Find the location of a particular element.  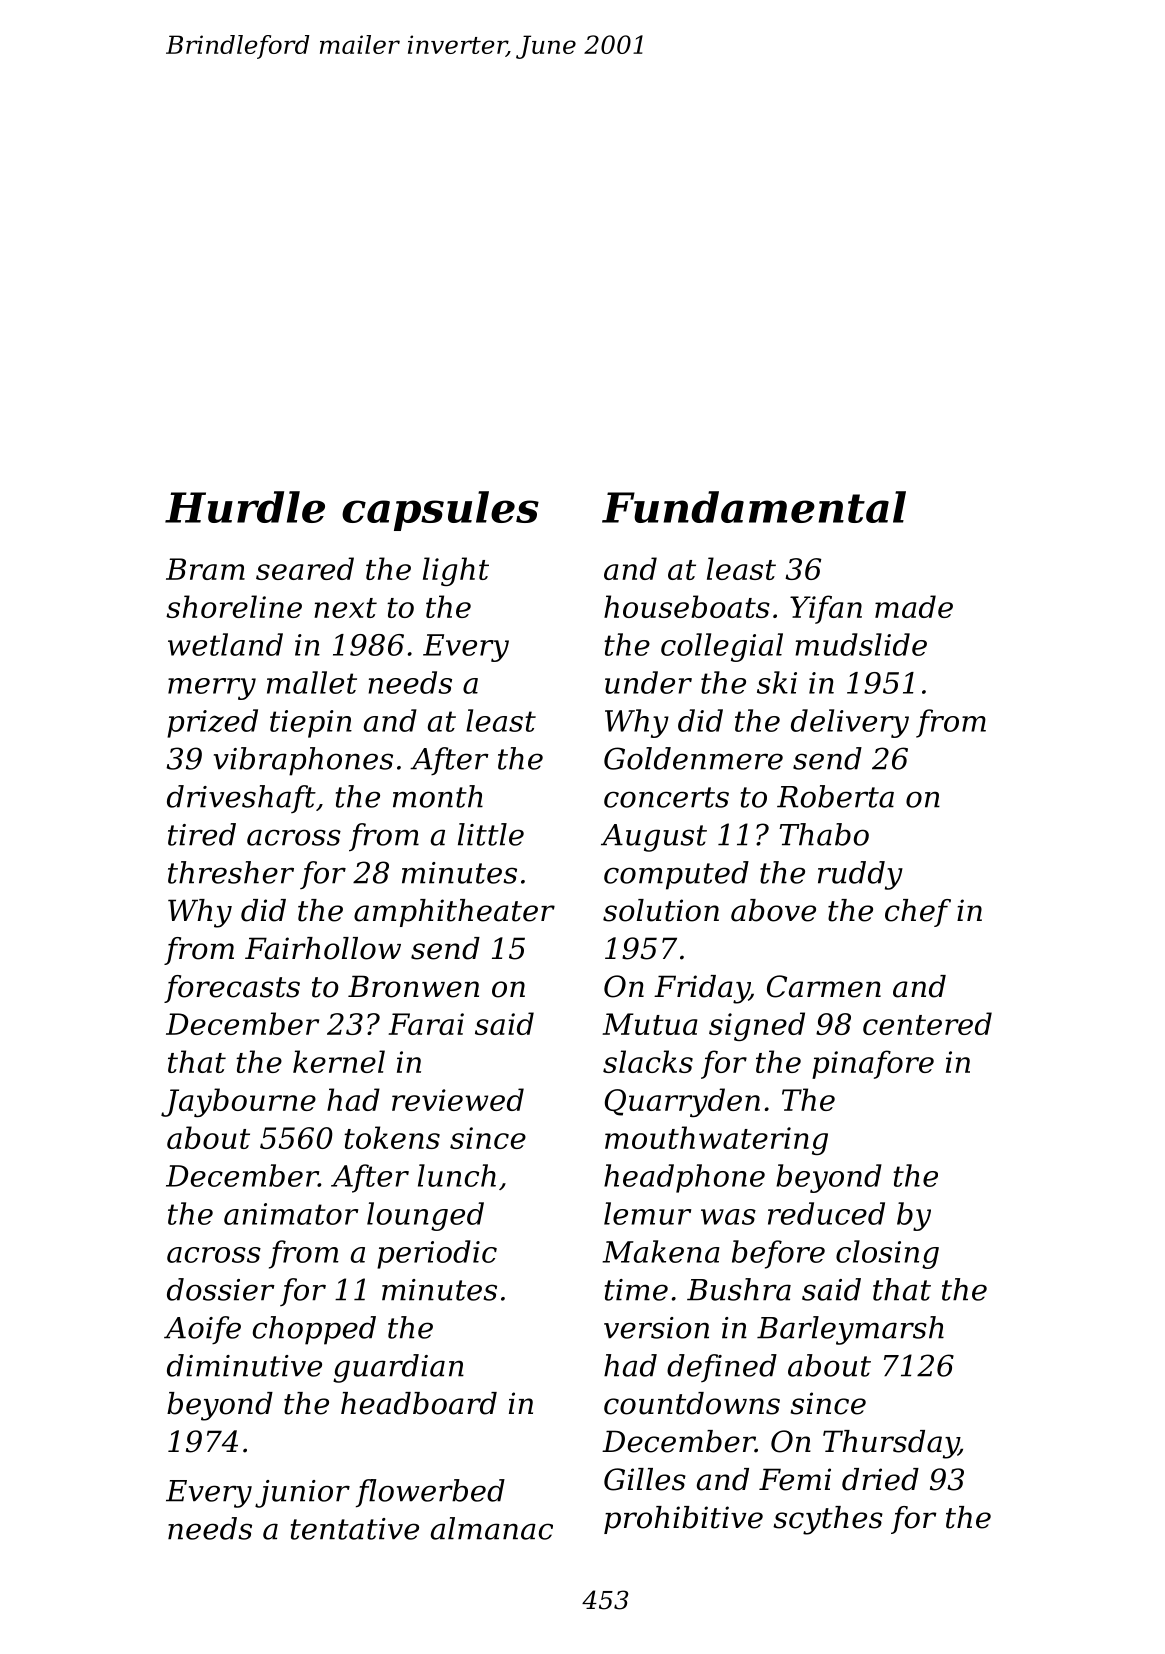

vibraphones is located at coordinates (303, 761).
